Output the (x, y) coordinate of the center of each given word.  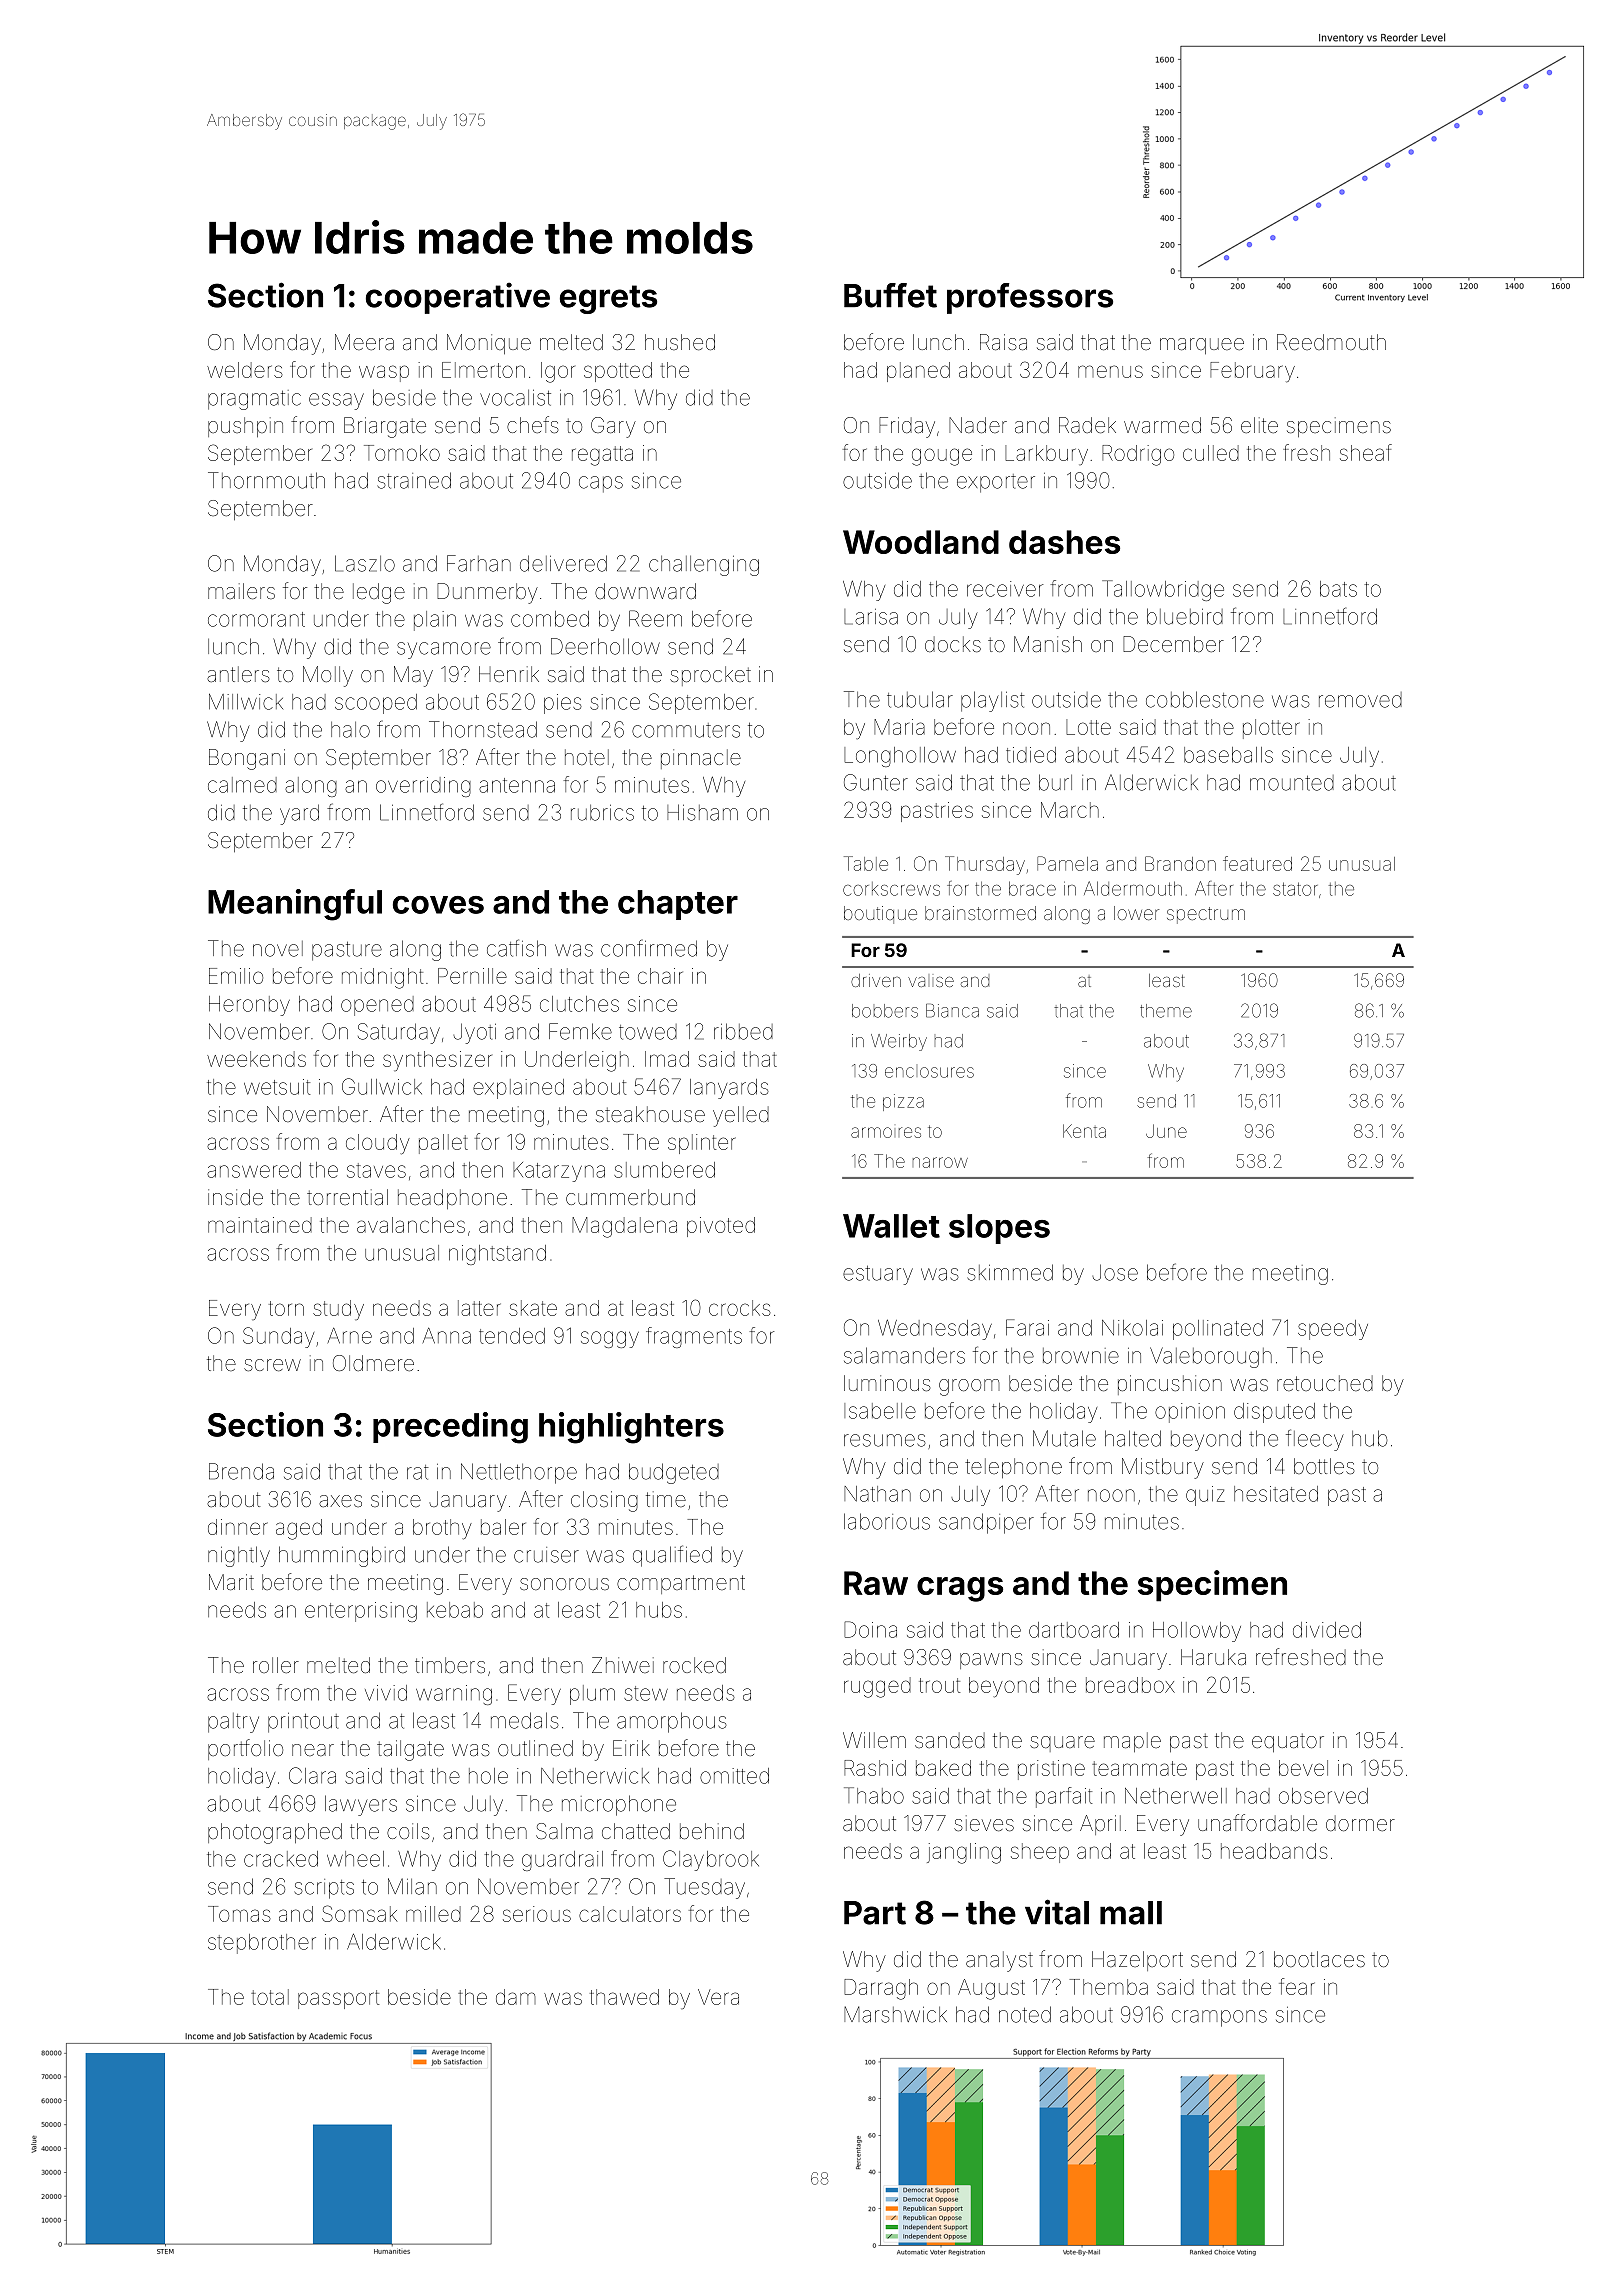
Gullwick (382, 1086)
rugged (877, 1687)
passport (338, 1999)
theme (1166, 1011)
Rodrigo (1138, 455)
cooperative (458, 298)
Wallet (891, 1226)
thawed (624, 1997)
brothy (442, 1529)
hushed (680, 342)
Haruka (1213, 1657)
